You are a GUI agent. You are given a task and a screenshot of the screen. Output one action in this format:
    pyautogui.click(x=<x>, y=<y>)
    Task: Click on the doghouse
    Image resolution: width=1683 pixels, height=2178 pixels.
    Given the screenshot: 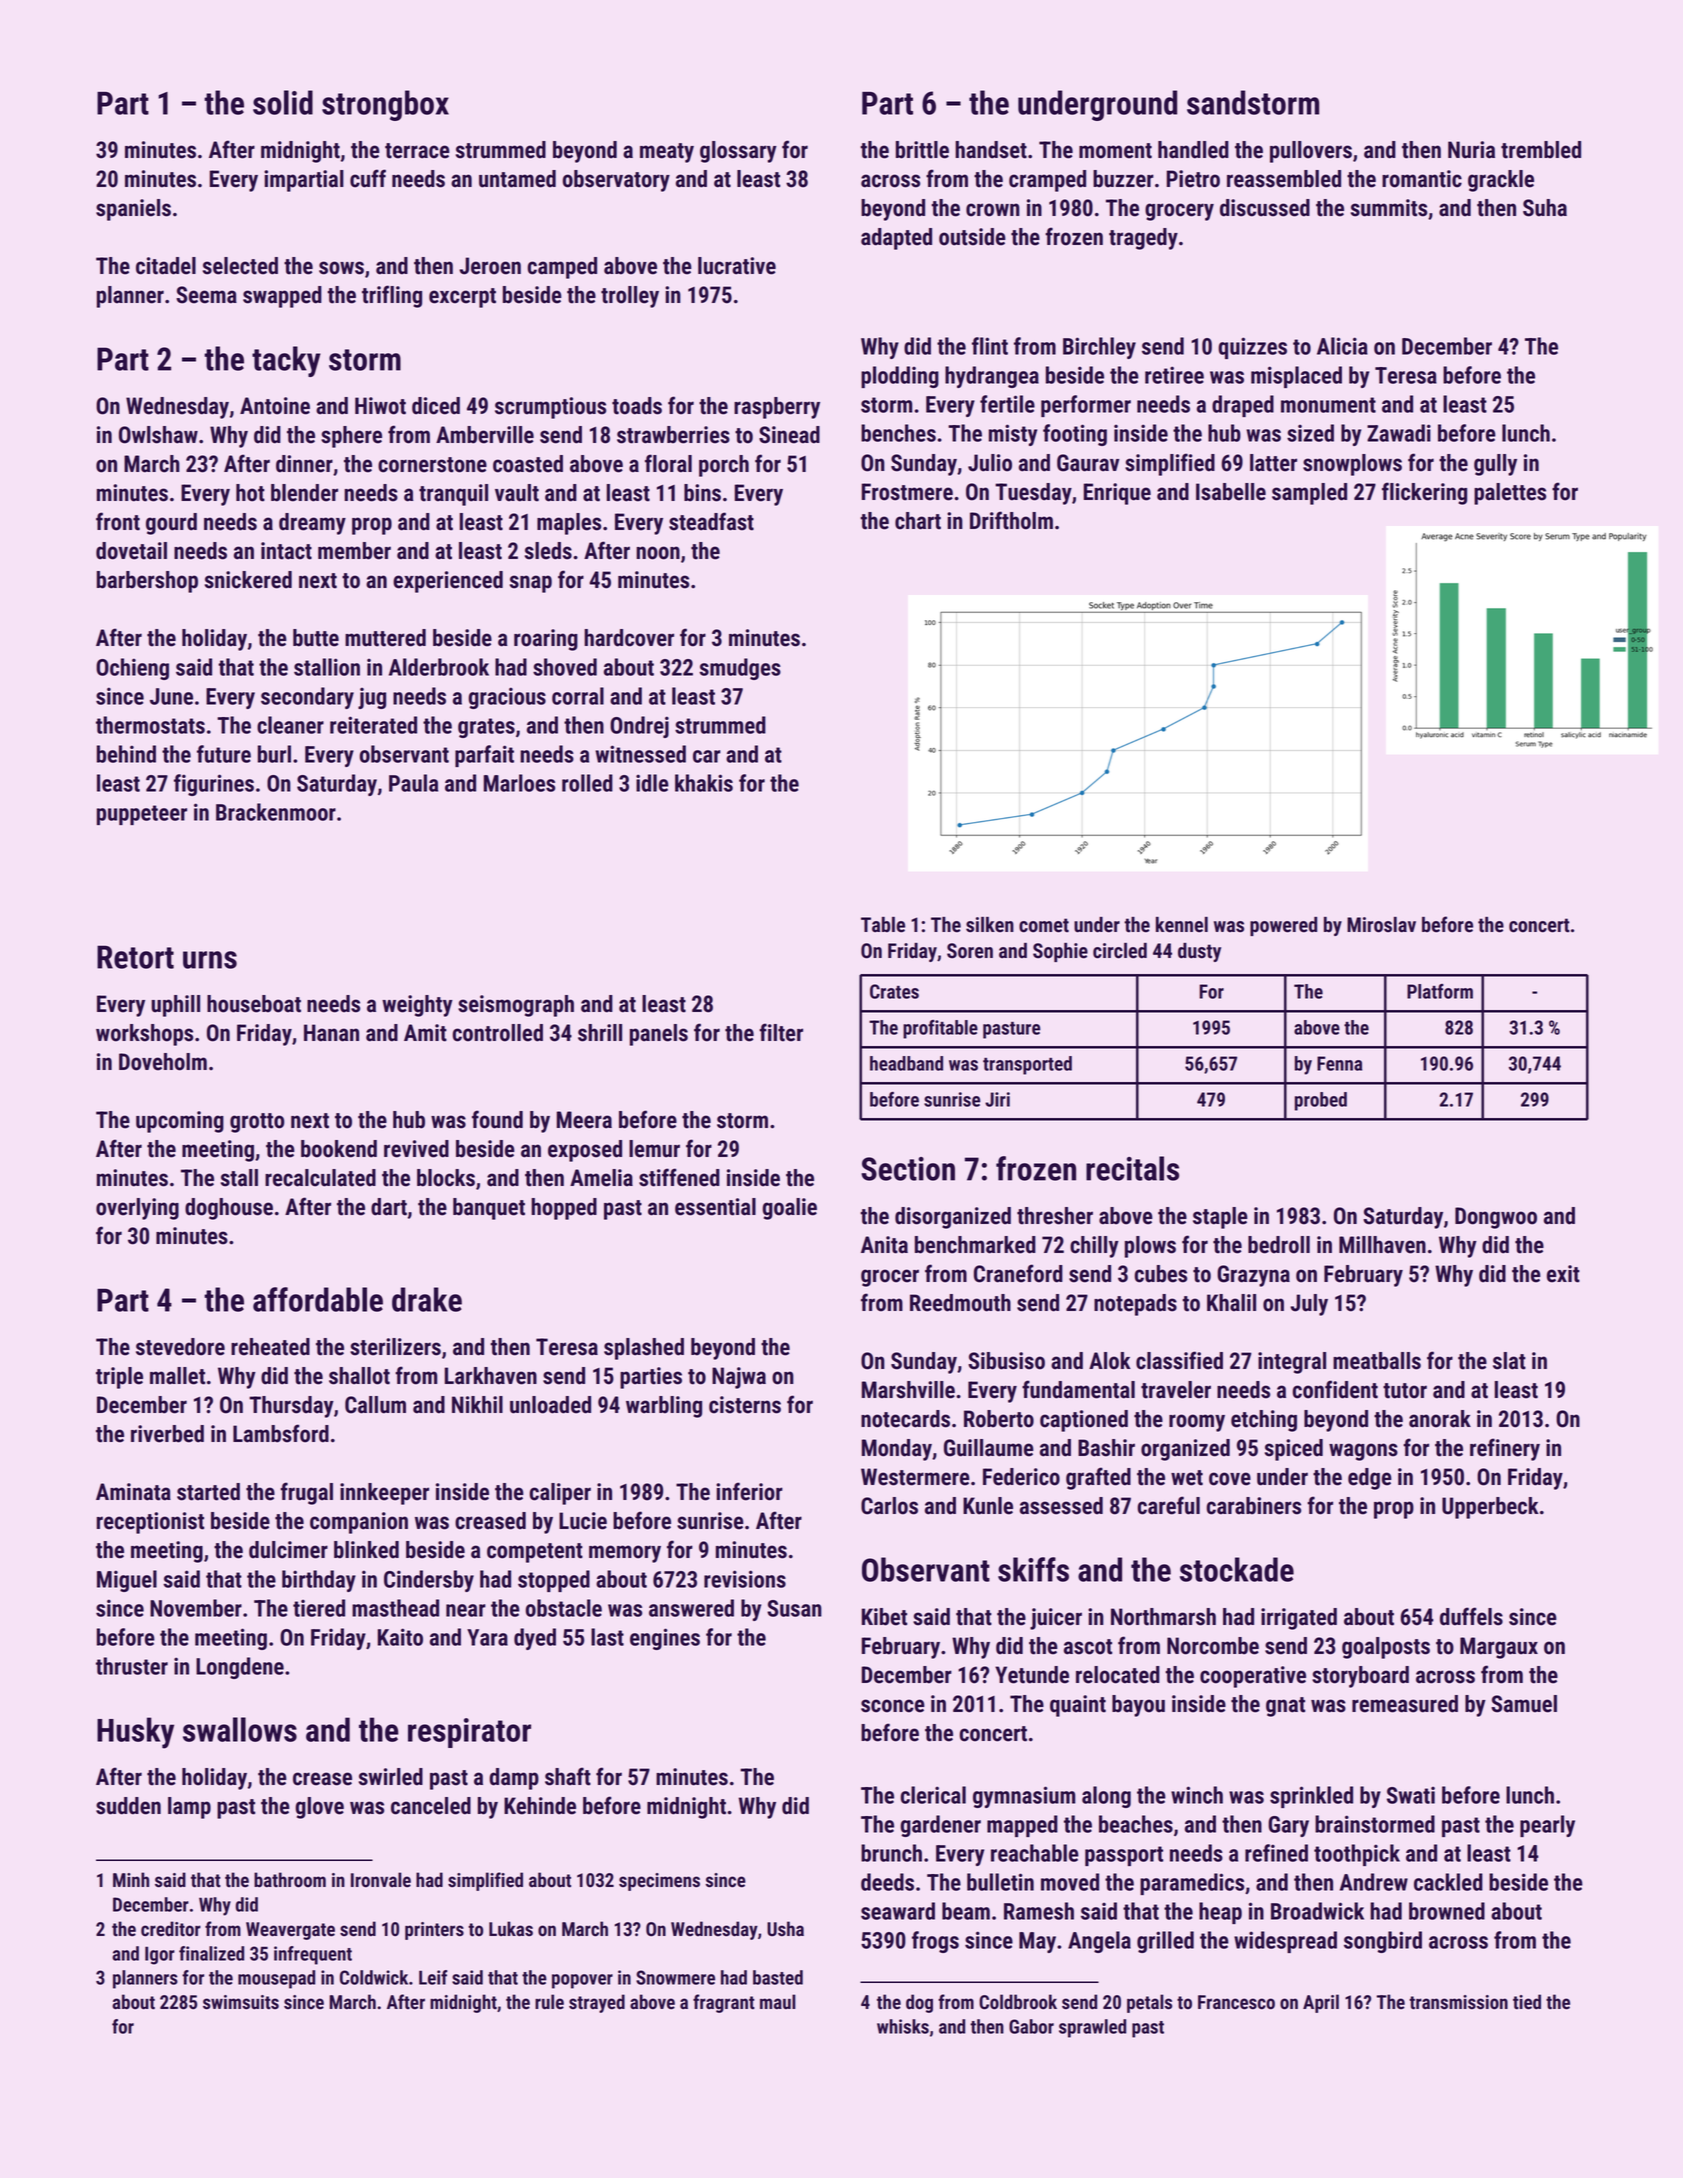 What is the action you would take?
    pyautogui.click(x=229, y=1209)
